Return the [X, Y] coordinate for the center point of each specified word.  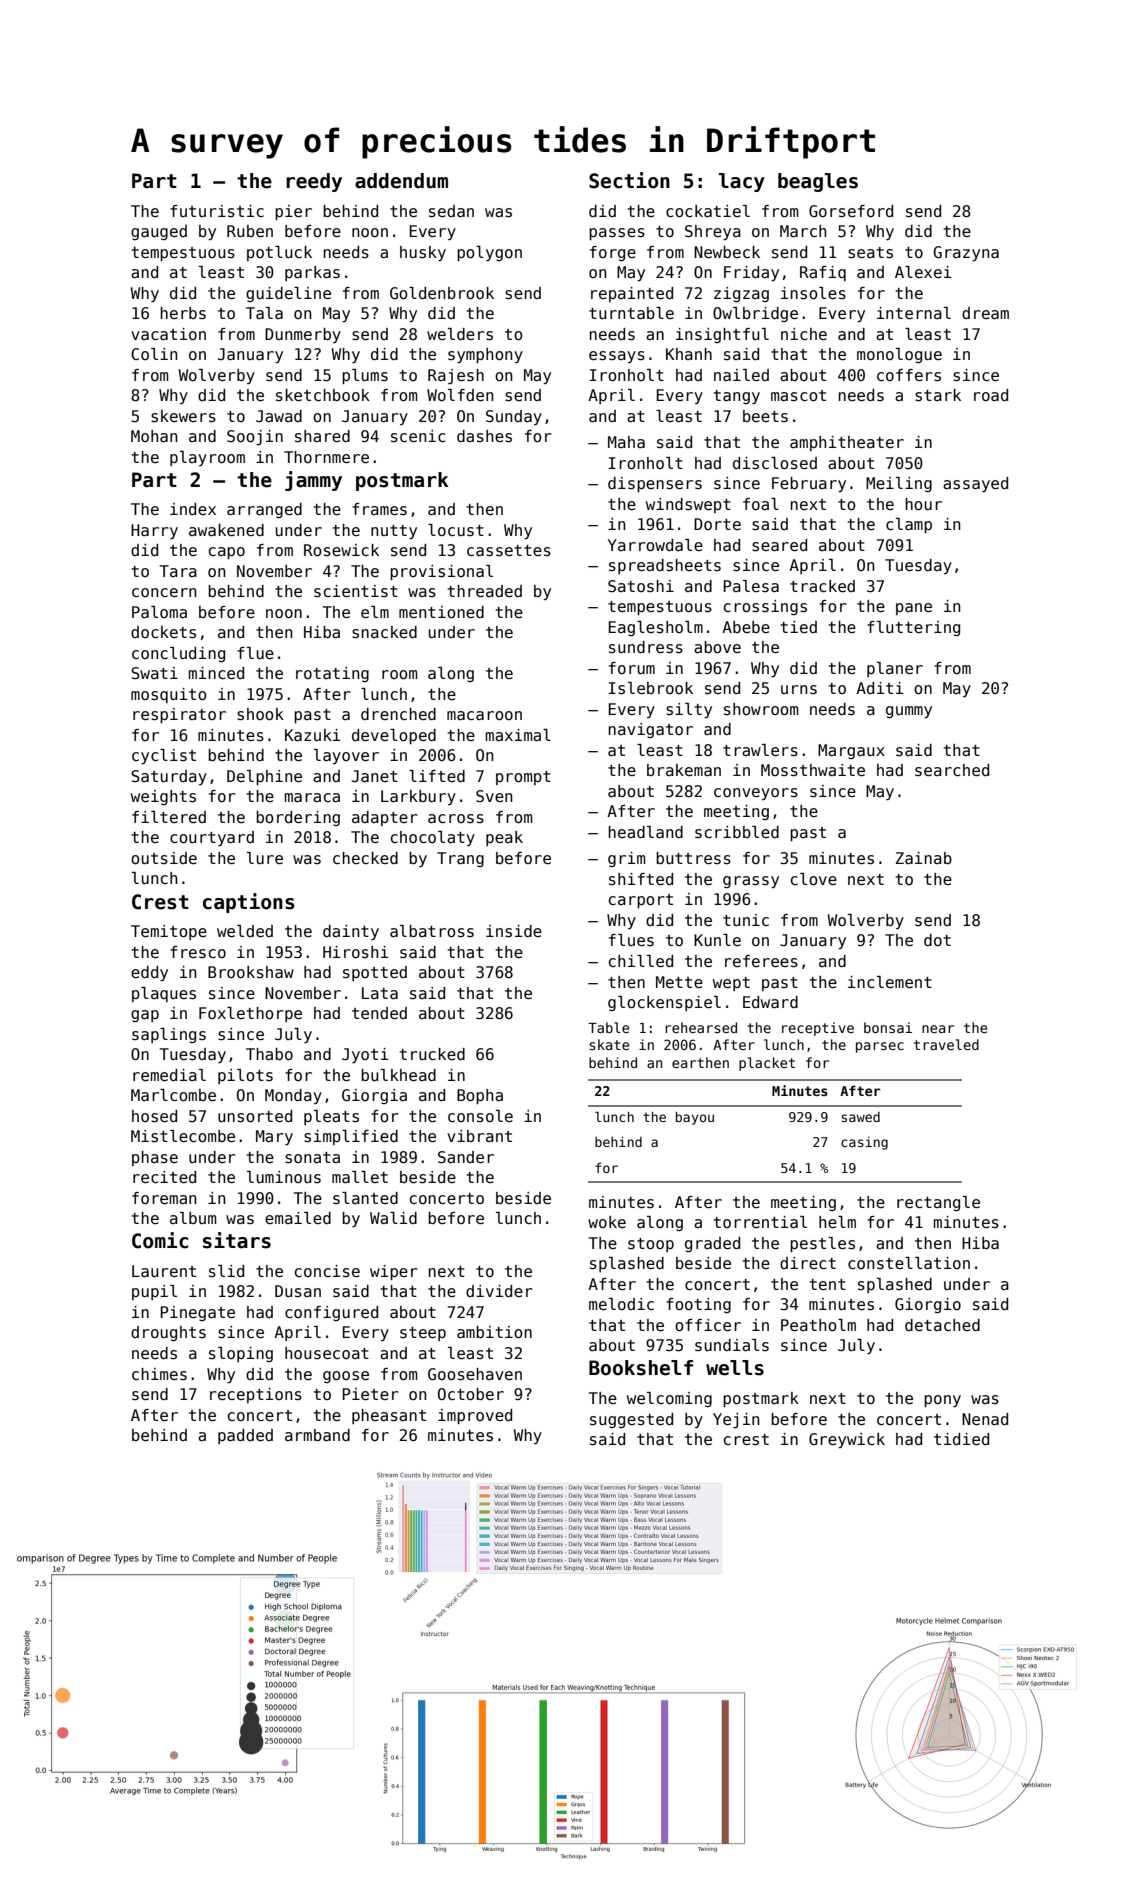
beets [765, 416]
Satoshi [641, 586]
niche [804, 334]
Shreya [713, 233]
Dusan [298, 1291]
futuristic [217, 211]
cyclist [164, 757]
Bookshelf [641, 1368]
